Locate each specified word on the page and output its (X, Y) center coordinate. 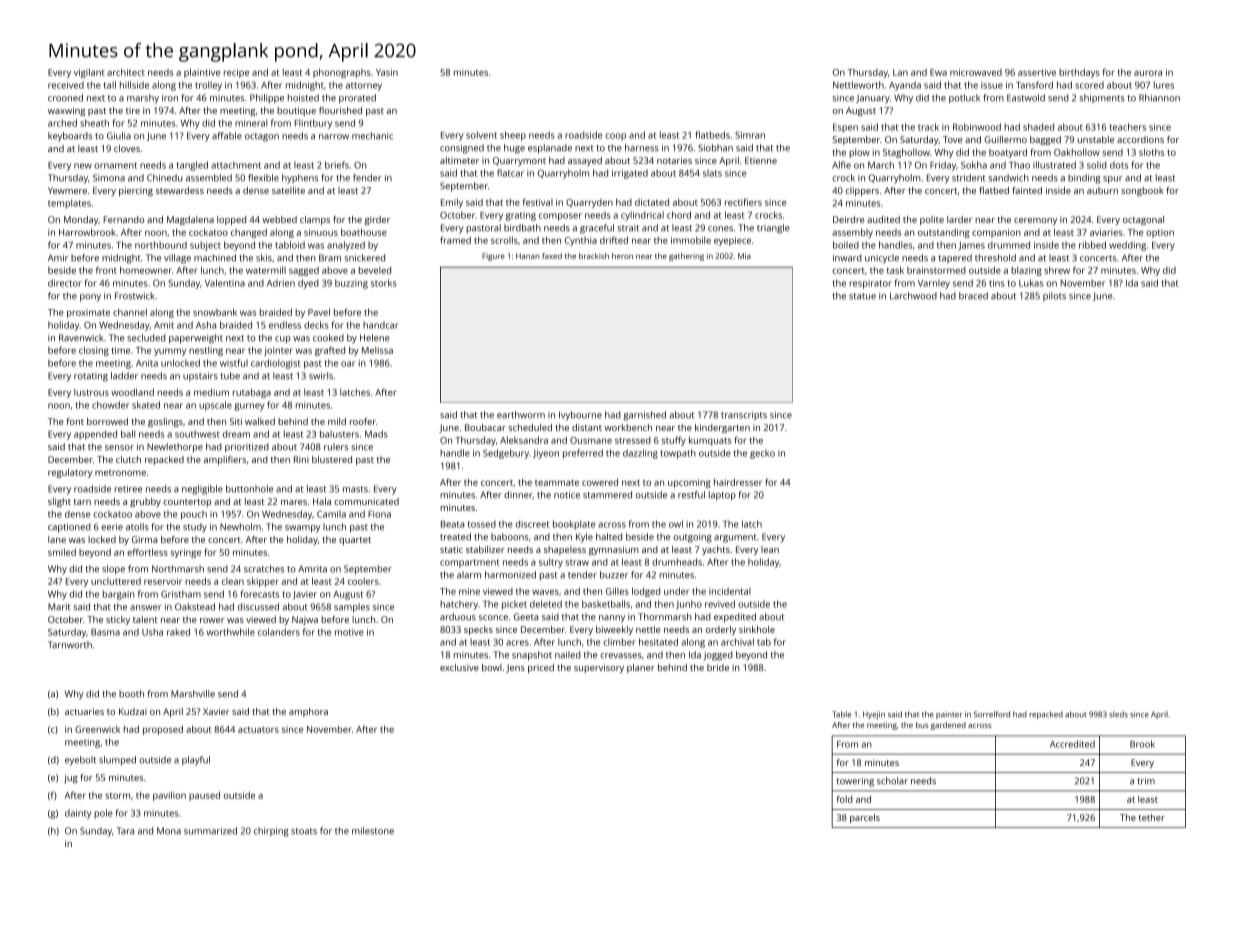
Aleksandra (524, 440)
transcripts (744, 415)
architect (126, 72)
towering (855, 782)
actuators (258, 730)
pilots (1054, 296)
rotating (91, 377)
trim (1146, 781)
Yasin (387, 72)
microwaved (976, 72)
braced (973, 296)
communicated (366, 501)
